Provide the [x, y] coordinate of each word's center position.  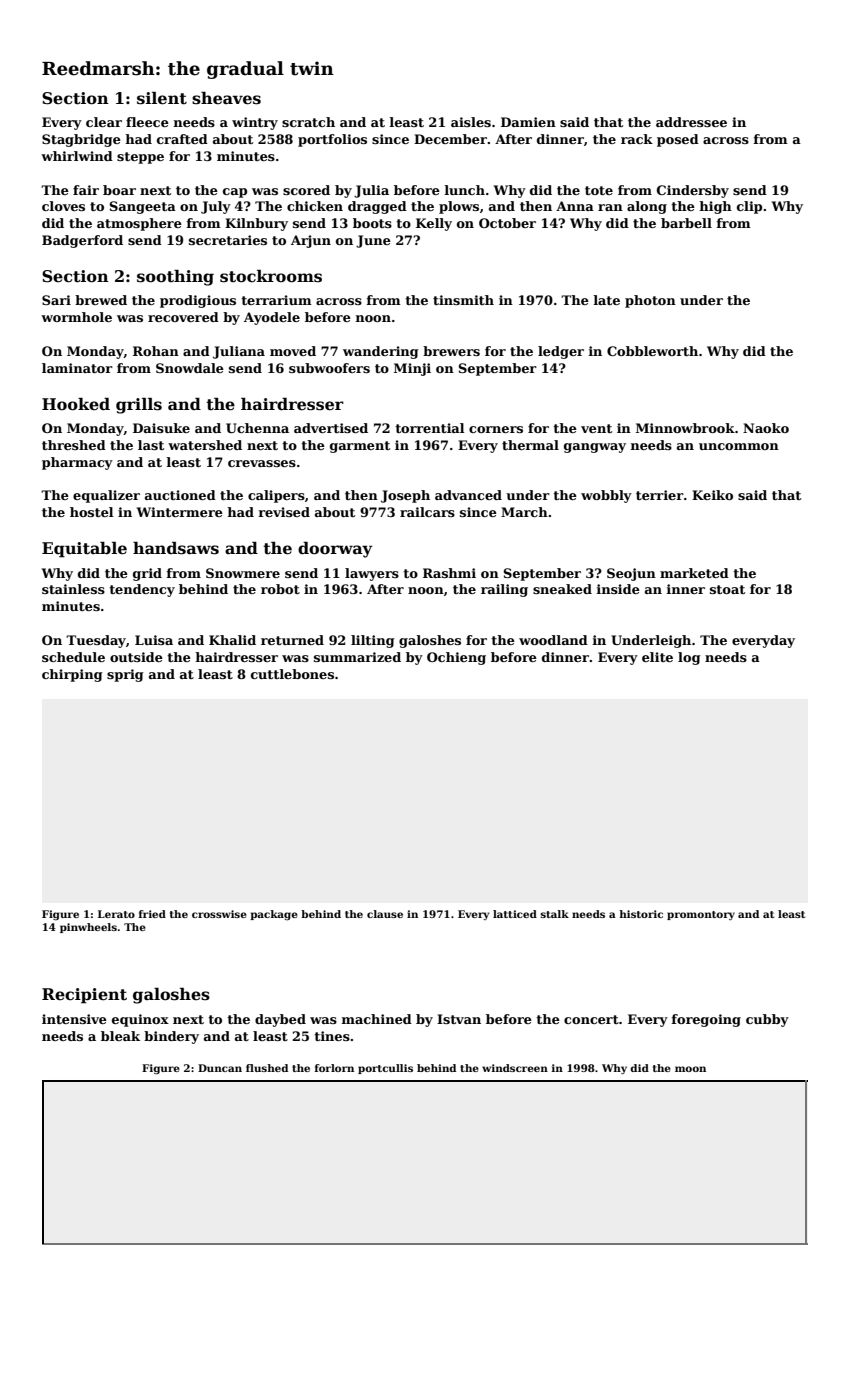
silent [162, 98]
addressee [691, 122]
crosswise [219, 914]
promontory [701, 915]
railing [504, 590]
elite [657, 657]
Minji [412, 369]
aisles [471, 122]
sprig [125, 675]
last [151, 445]
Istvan [459, 1019]
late [607, 300]
